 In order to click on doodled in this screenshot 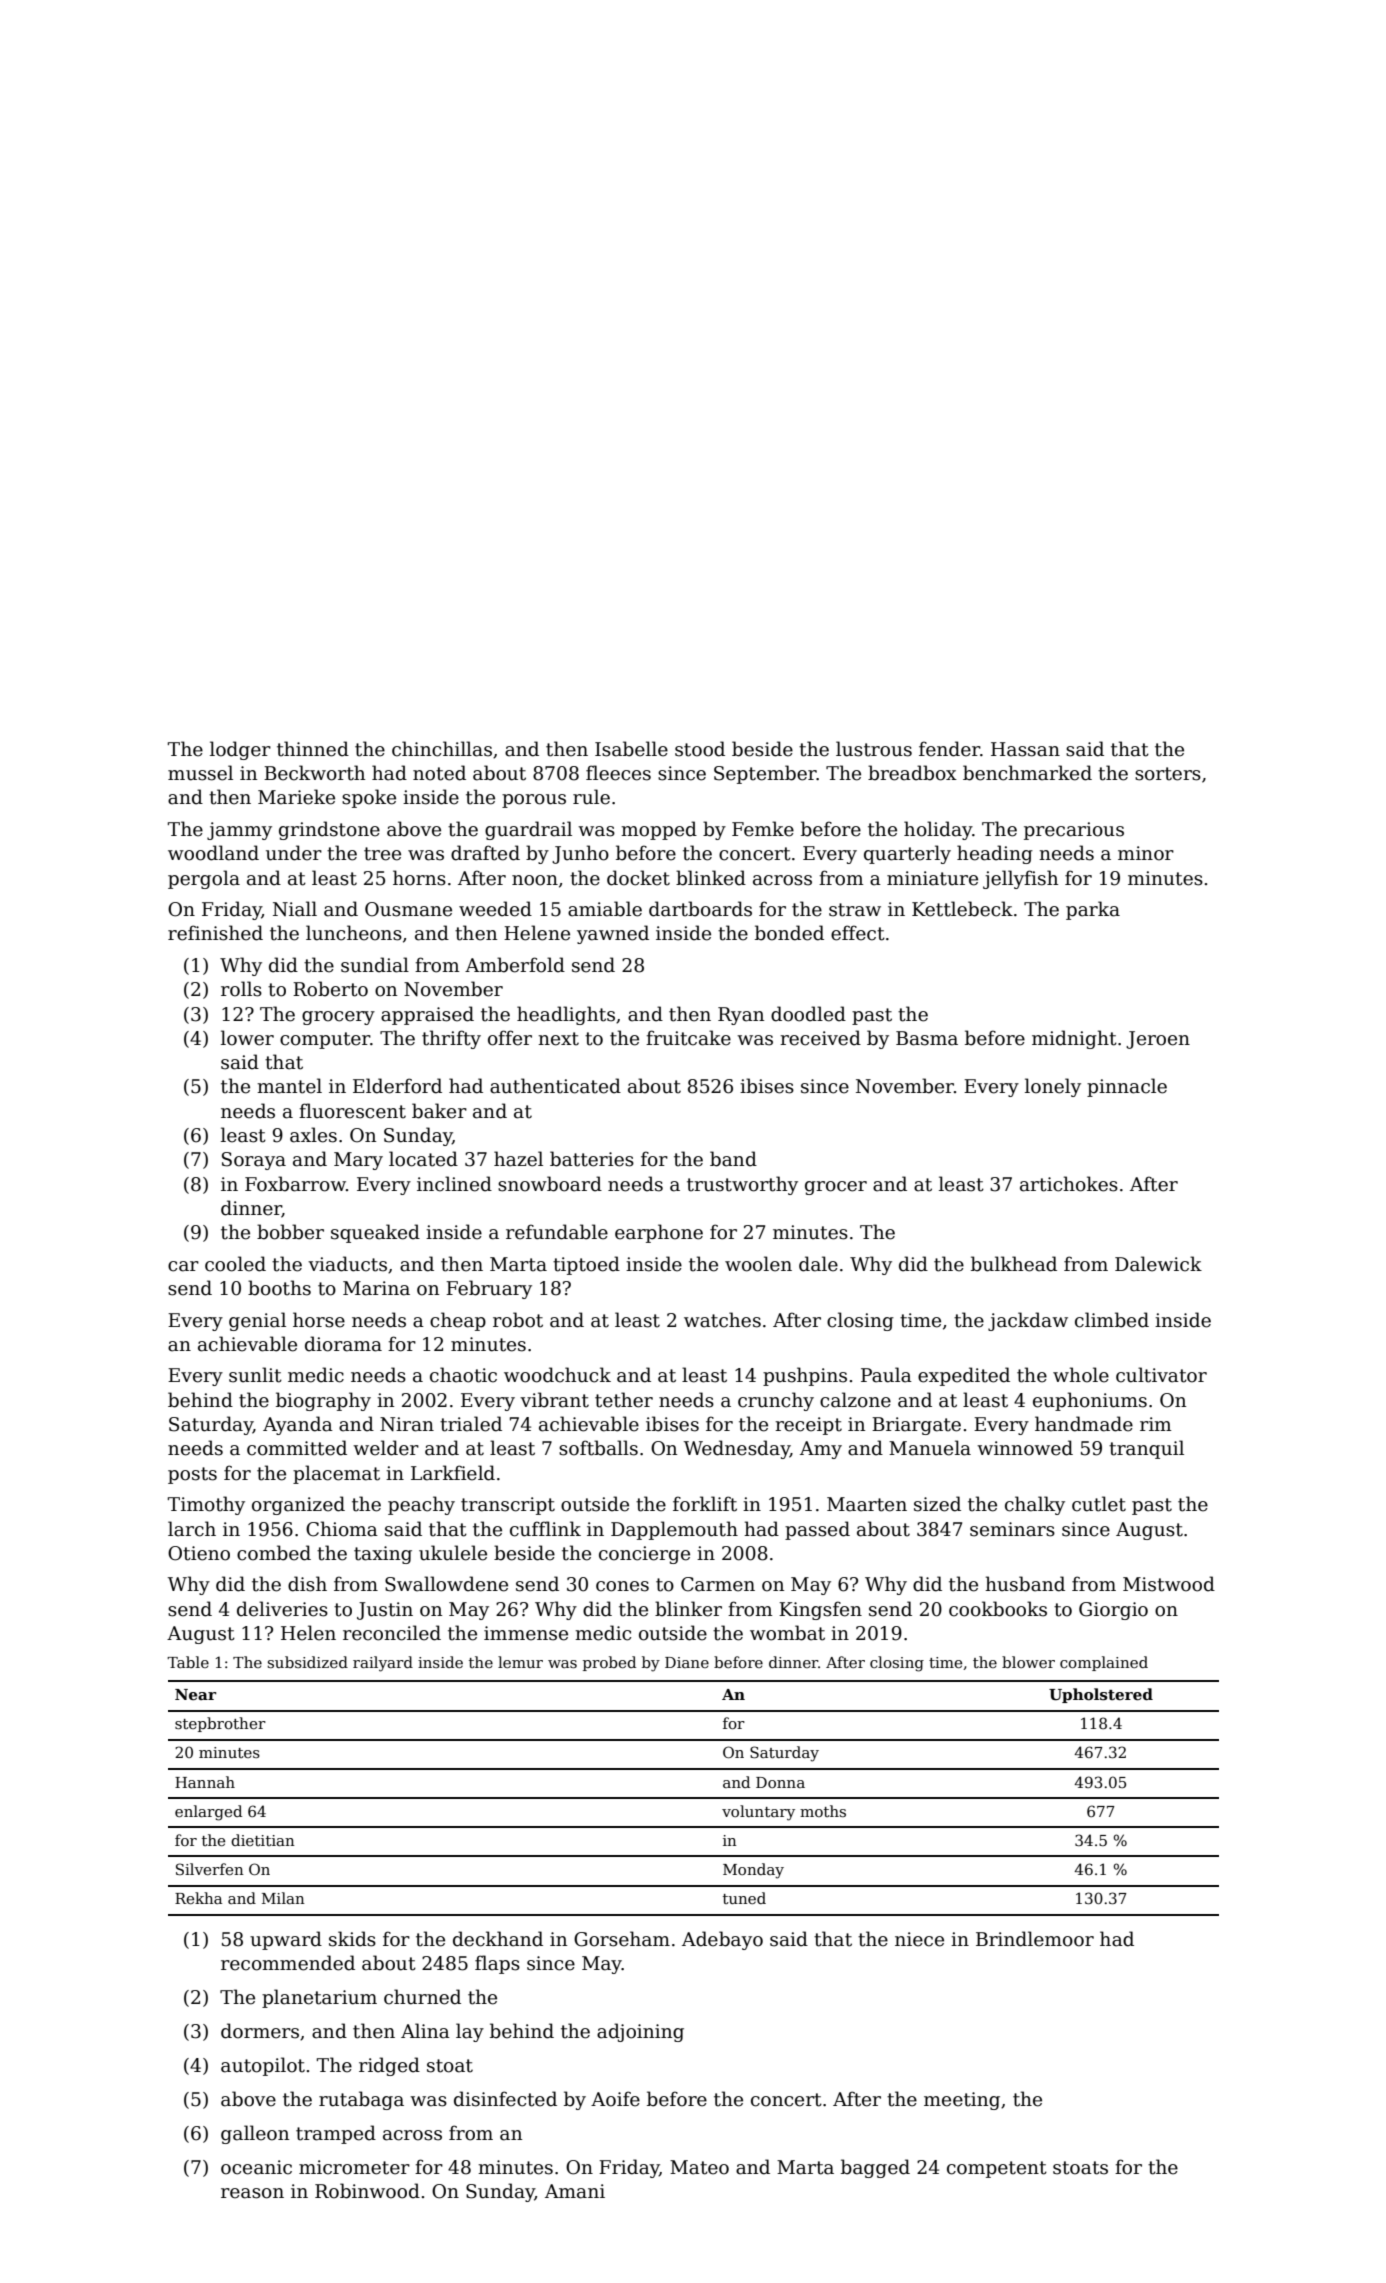, I will do `click(808, 1014)`.
